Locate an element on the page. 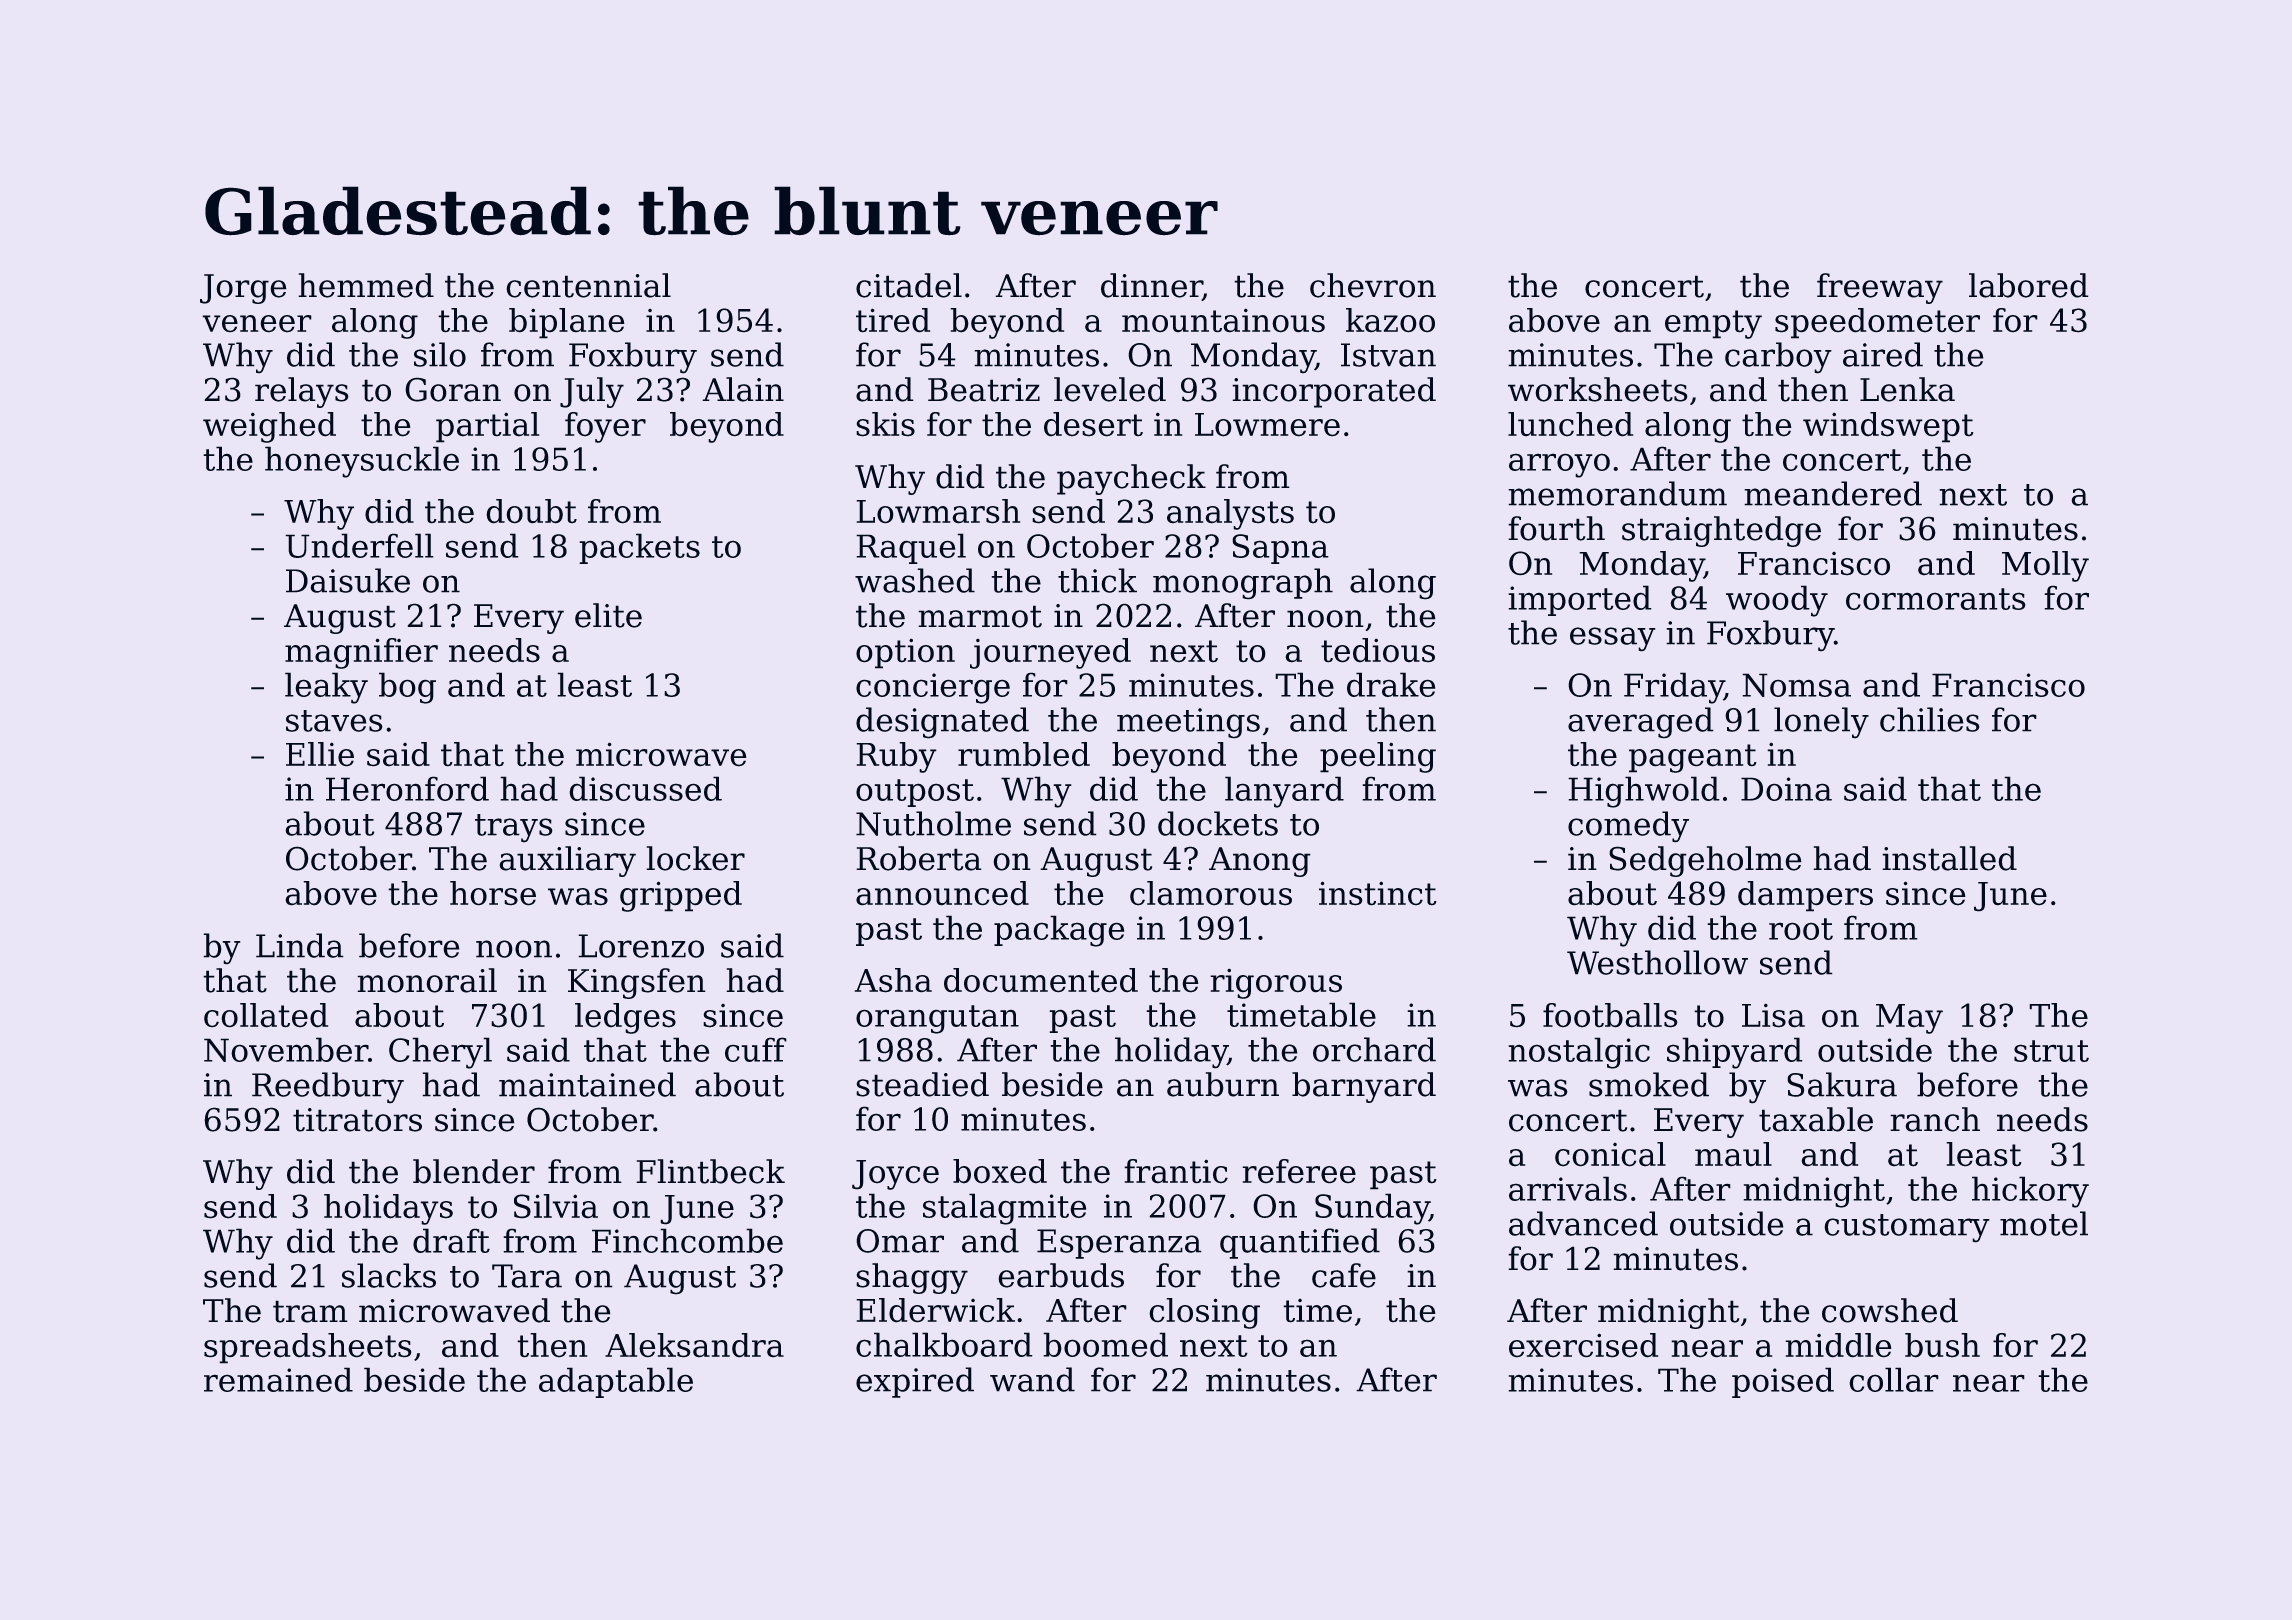  windswept is located at coordinates (1888, 427).
